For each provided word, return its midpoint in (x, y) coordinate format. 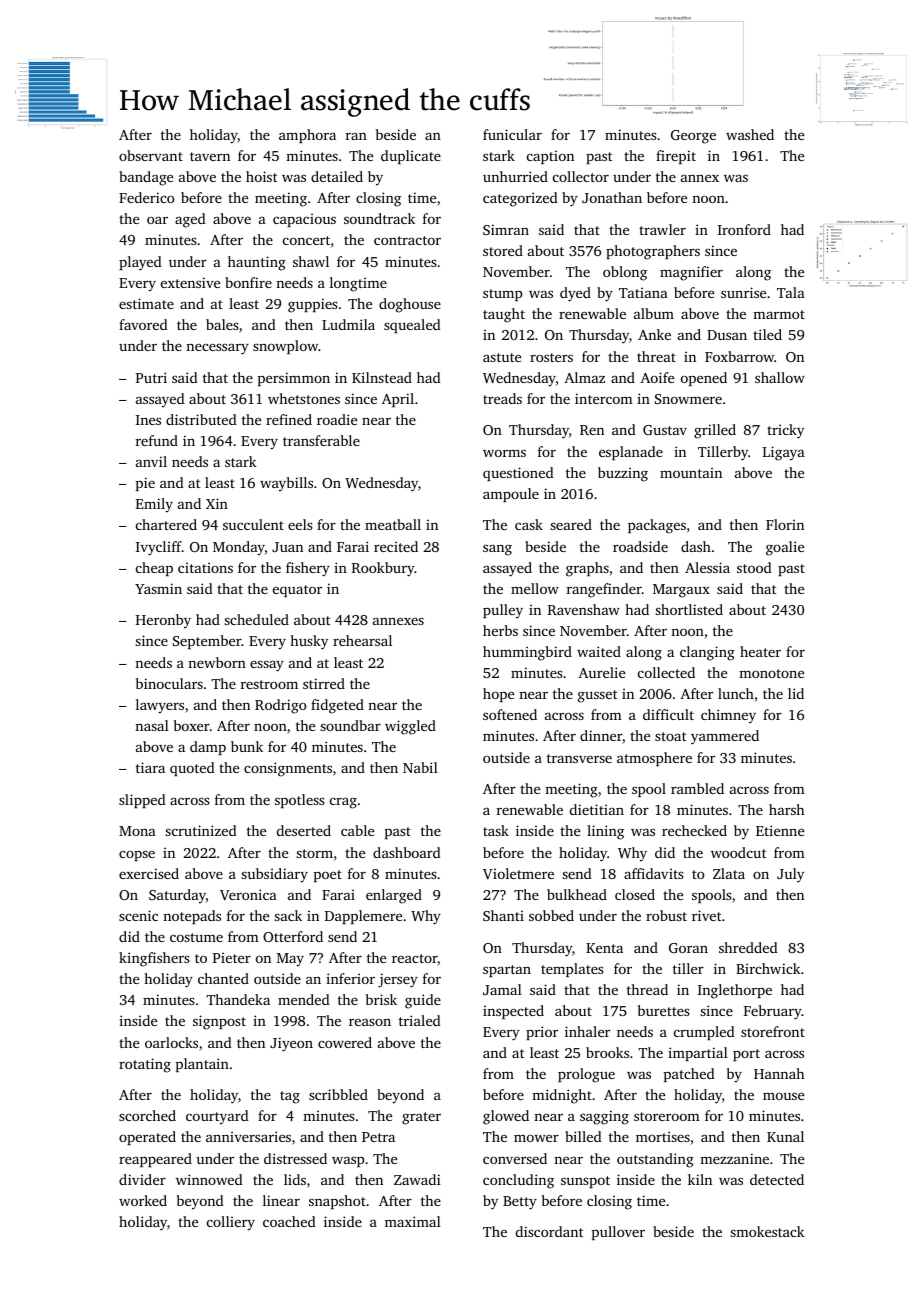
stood (754, 567)
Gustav (665, 430)
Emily (154, 505)
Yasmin (158, 588)
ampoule (511, 495)
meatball (393, 524)
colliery (231, 1223)
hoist (261, 176)
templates (572, 970)
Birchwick (768, 968)
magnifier (691, 273)
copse (137, 855)
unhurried (515, 176)
